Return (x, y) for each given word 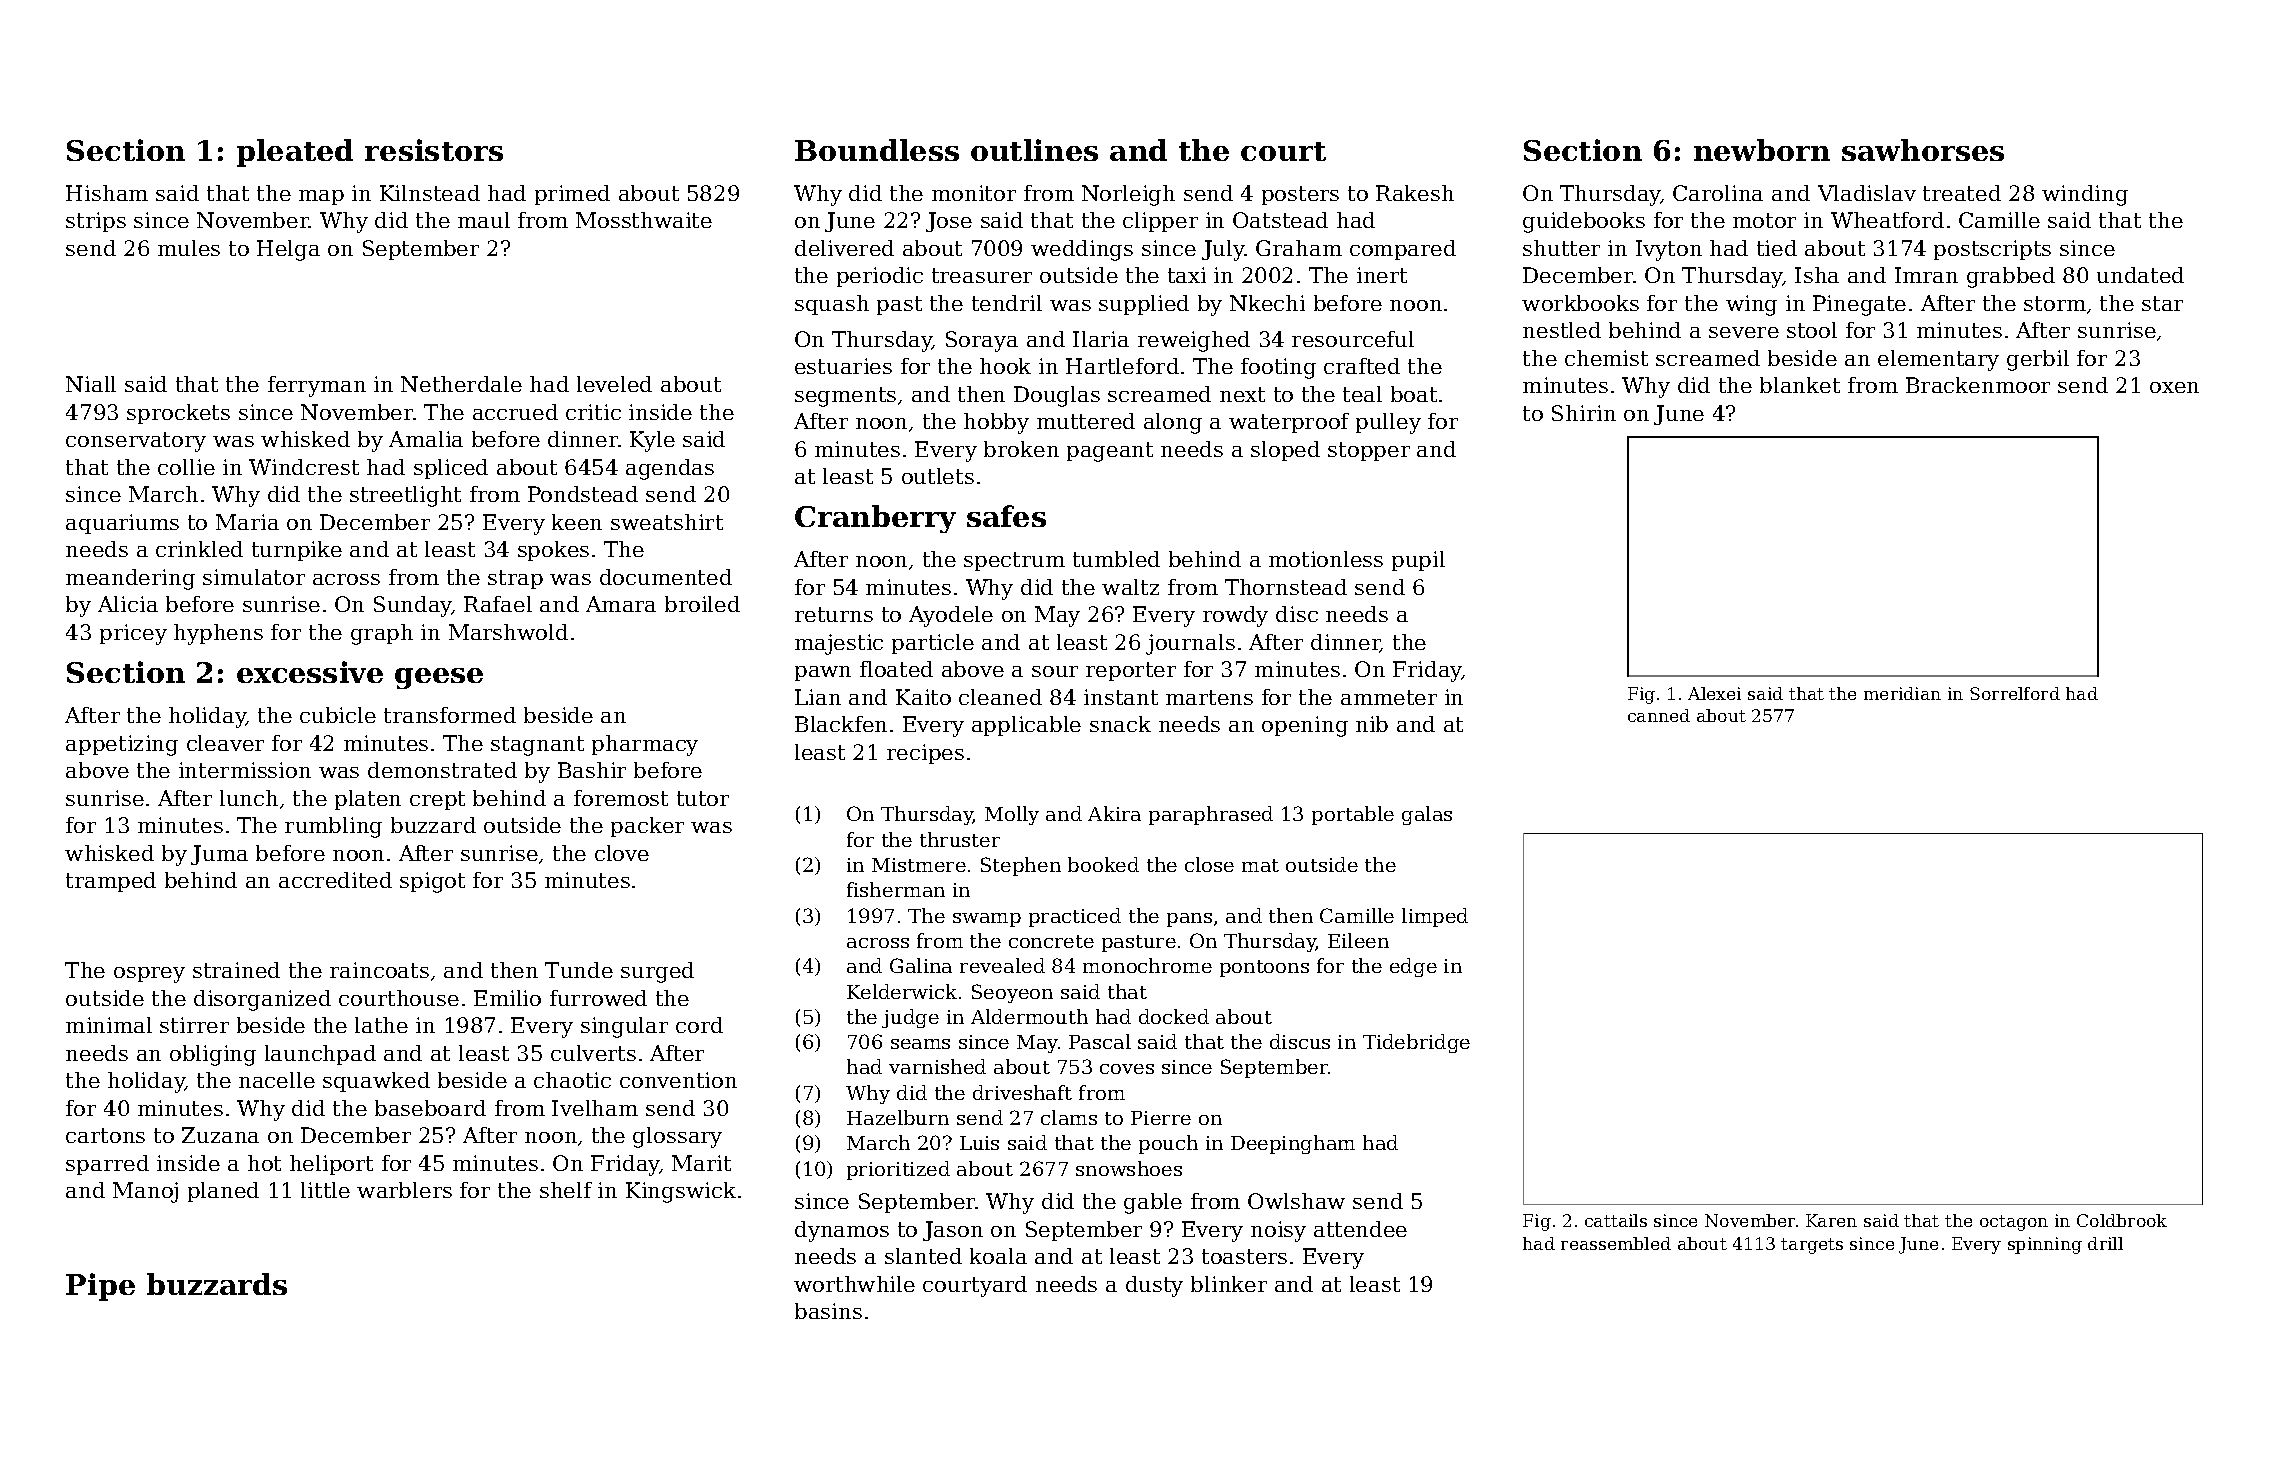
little (325, 1190)
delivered (844, 248)
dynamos (842, 1231)
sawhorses (1923, 150)
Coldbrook (2122, 1220)
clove (622, 853)
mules (189, 248)
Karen (1831, 1220)
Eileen (1358, 940)
